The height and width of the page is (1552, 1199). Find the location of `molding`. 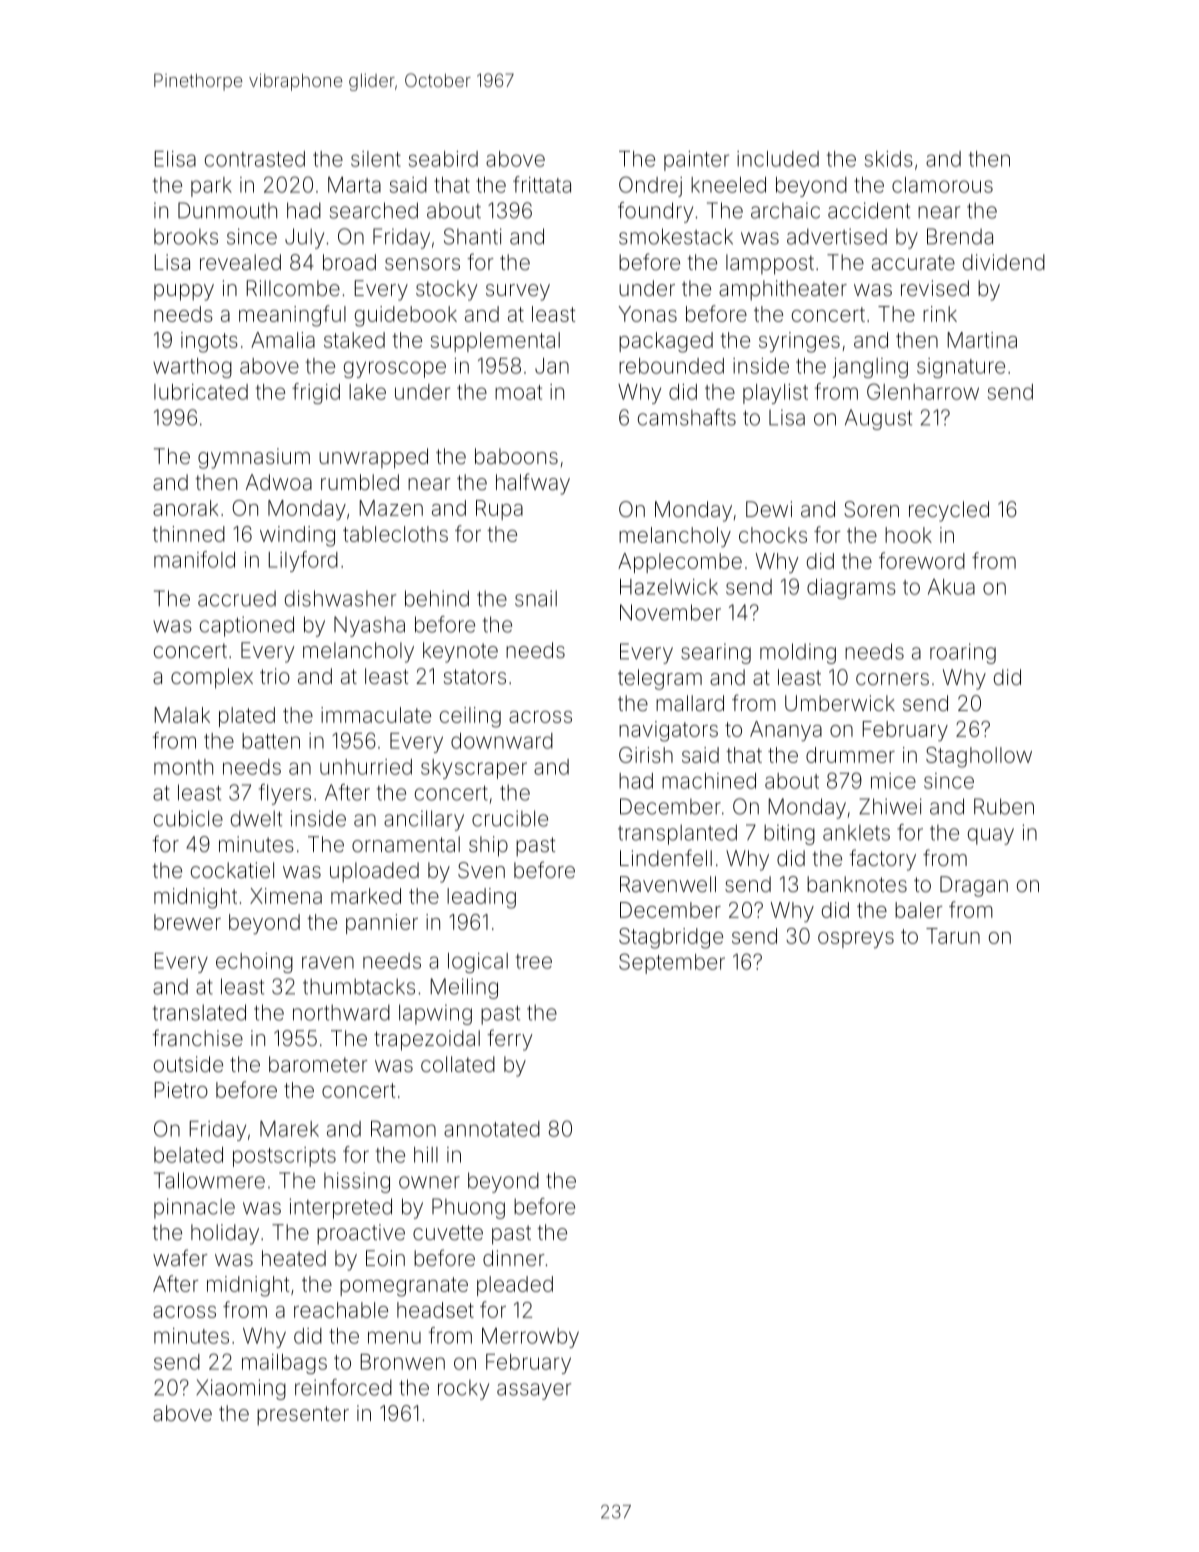

molding is located at coordinates (798, 653).
